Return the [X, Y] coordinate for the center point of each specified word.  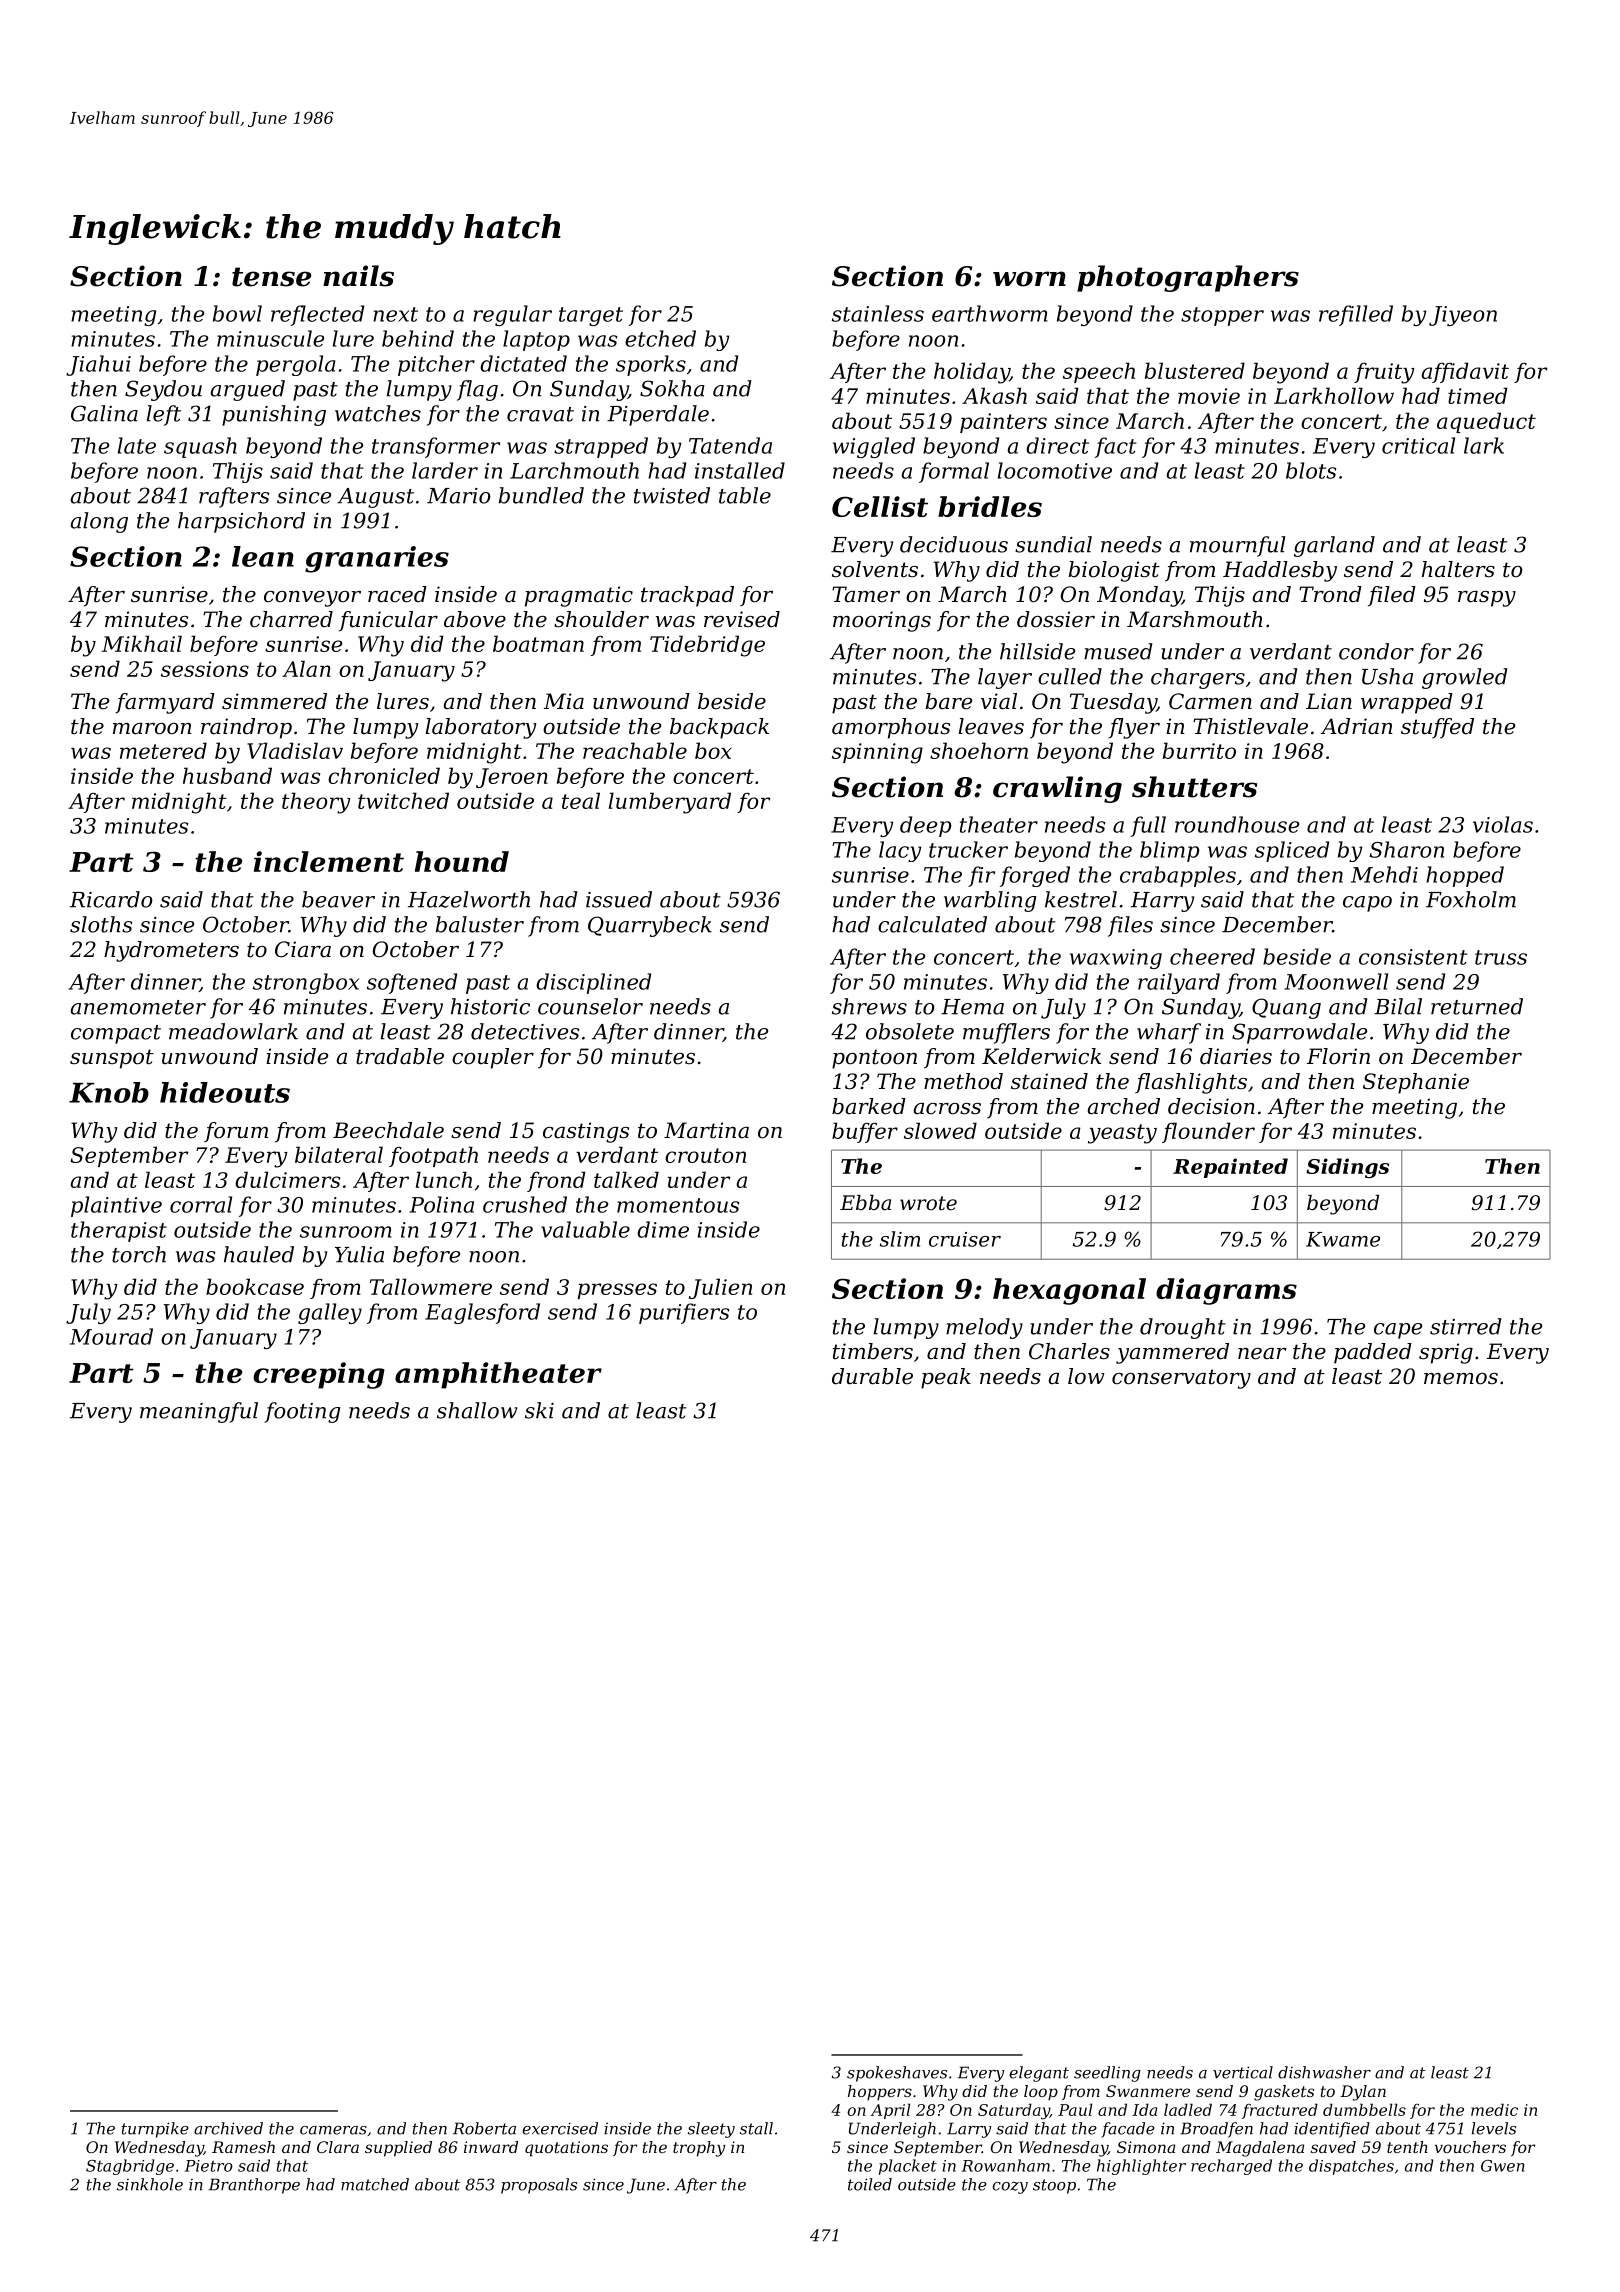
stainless [878, 313]
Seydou [163, 390]
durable [872, 1376]
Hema [972, 1007]
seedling [1107, 2074]
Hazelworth [469, 899]
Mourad [111, 1336]
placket [908, 2167]
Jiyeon [1463, 316]
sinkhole [150, 2184]
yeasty [1122, 1134]
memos [1461, 1379]
